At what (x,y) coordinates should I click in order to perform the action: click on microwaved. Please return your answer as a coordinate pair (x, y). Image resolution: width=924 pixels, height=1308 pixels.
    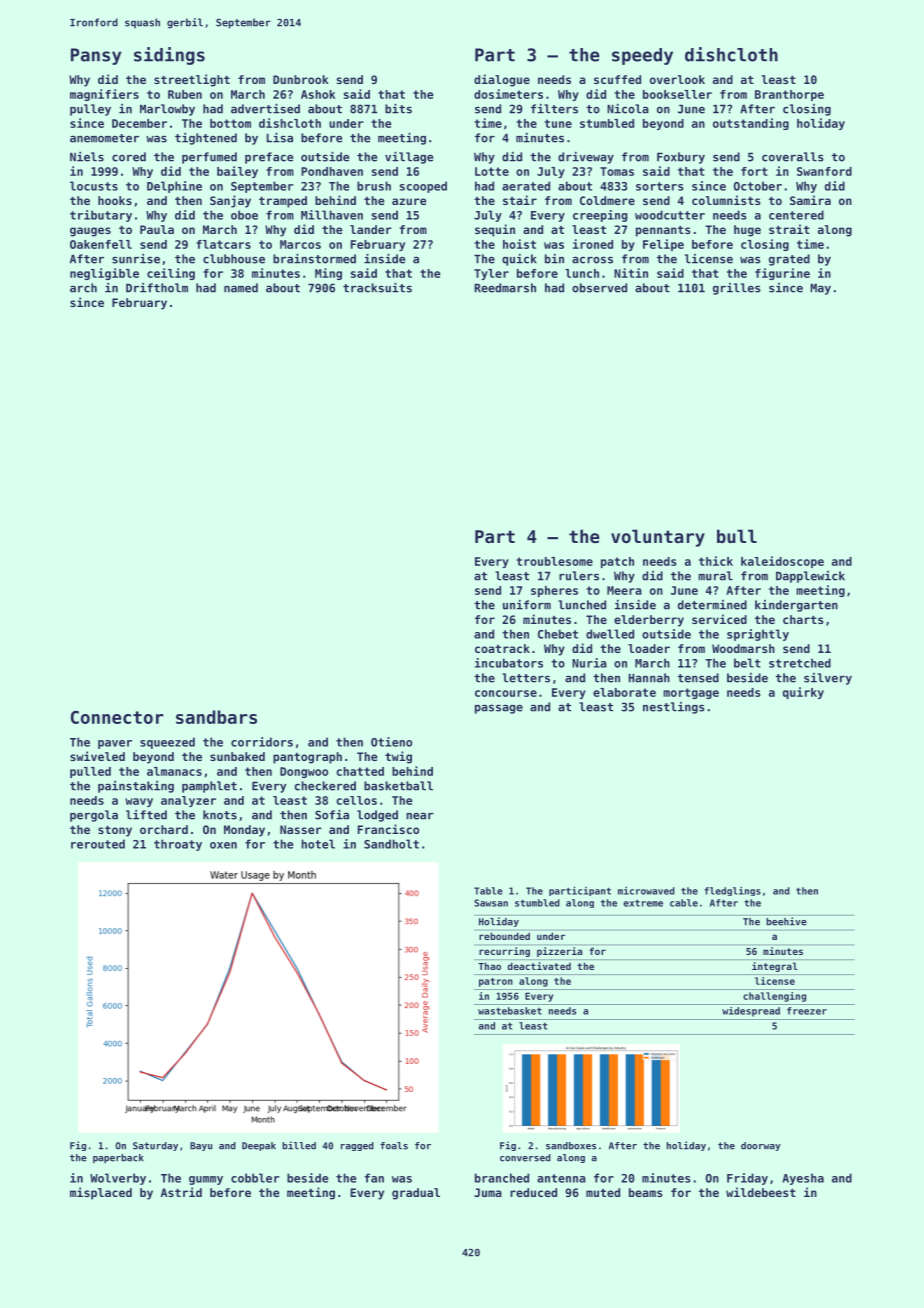
    Looking at the image, I should click on (646, 890).
